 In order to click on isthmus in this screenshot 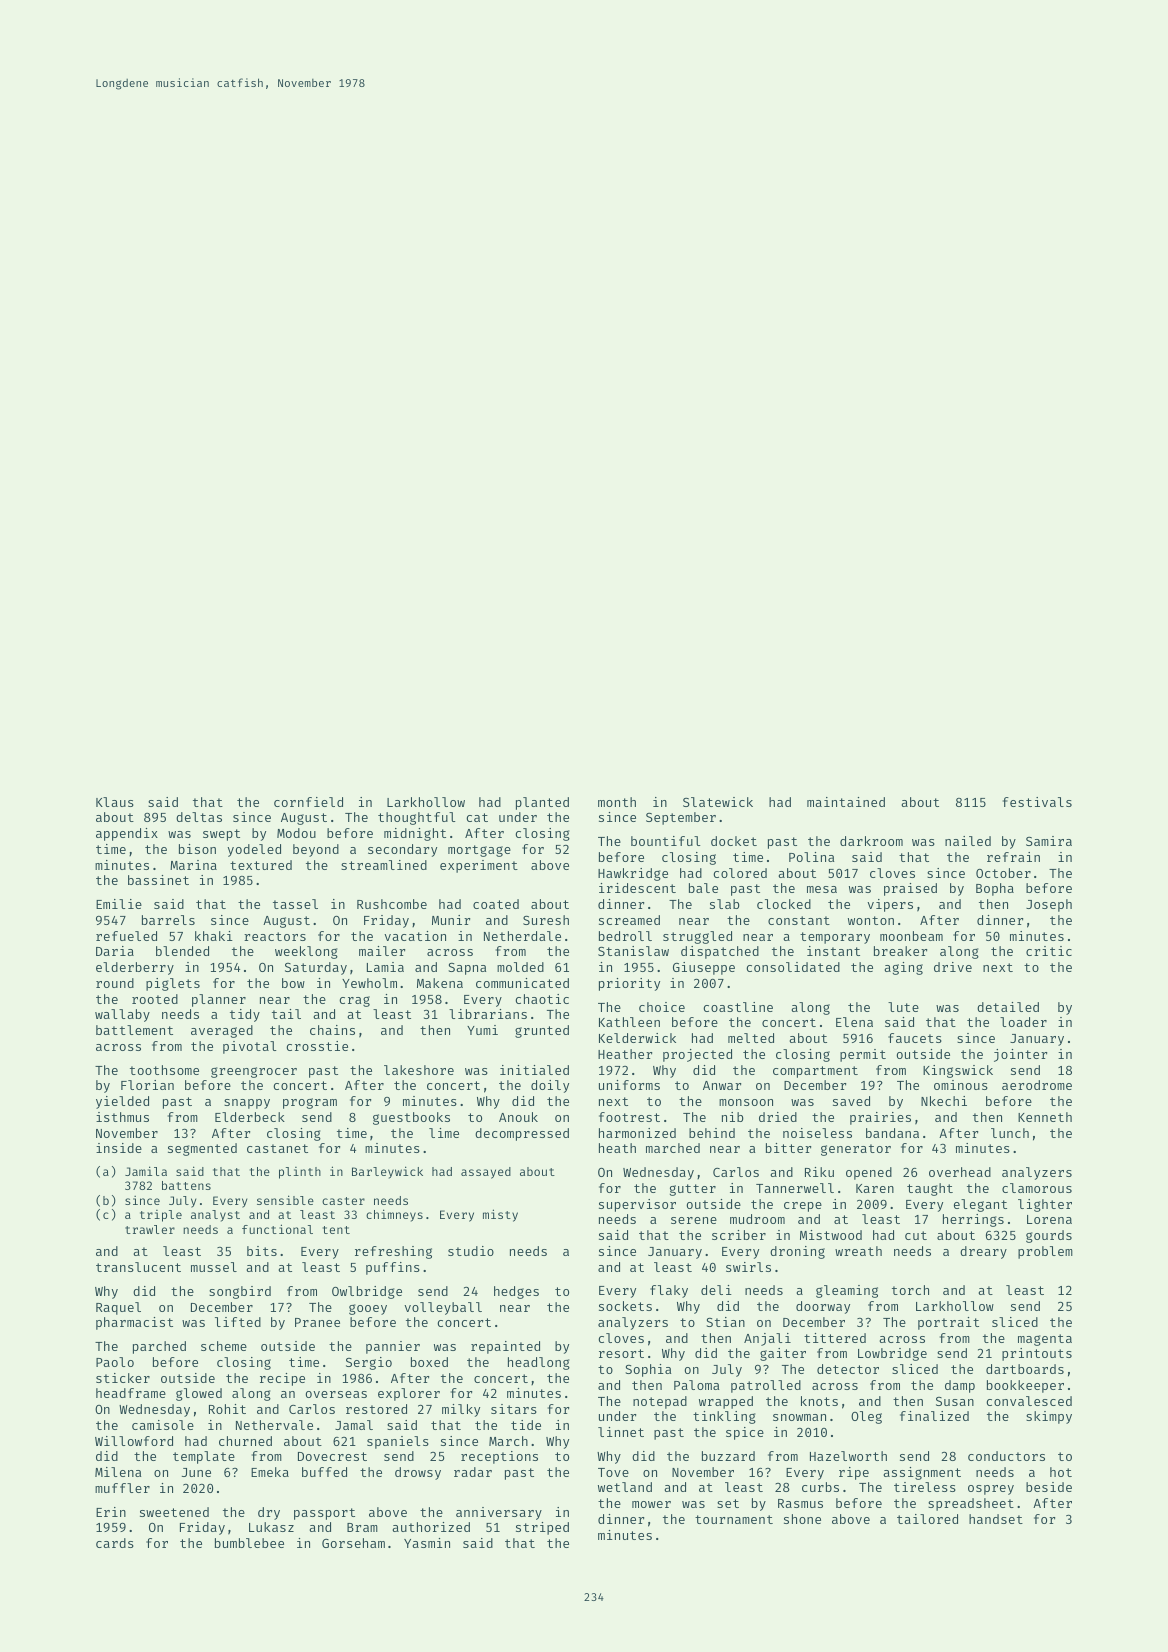, I will do `click(122, 1117)`.
